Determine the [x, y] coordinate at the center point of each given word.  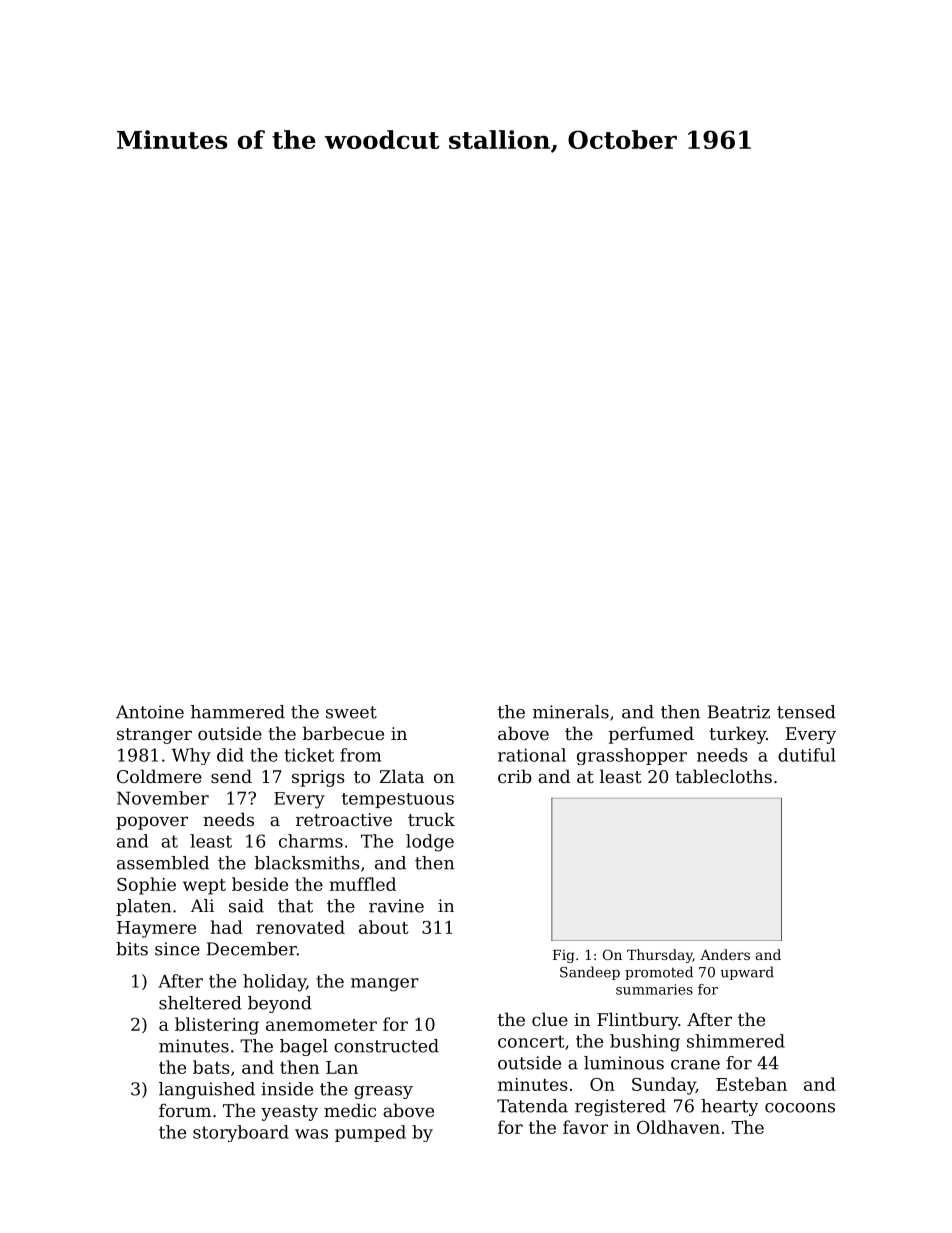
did [230, 755]
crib [515, 776]
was [311, 1134]
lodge [430, 843]
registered [620, 1107]
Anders [725, 954]
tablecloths [723, 776]
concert [531, 1041]
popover [152, 823]
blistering [217, 1026]
